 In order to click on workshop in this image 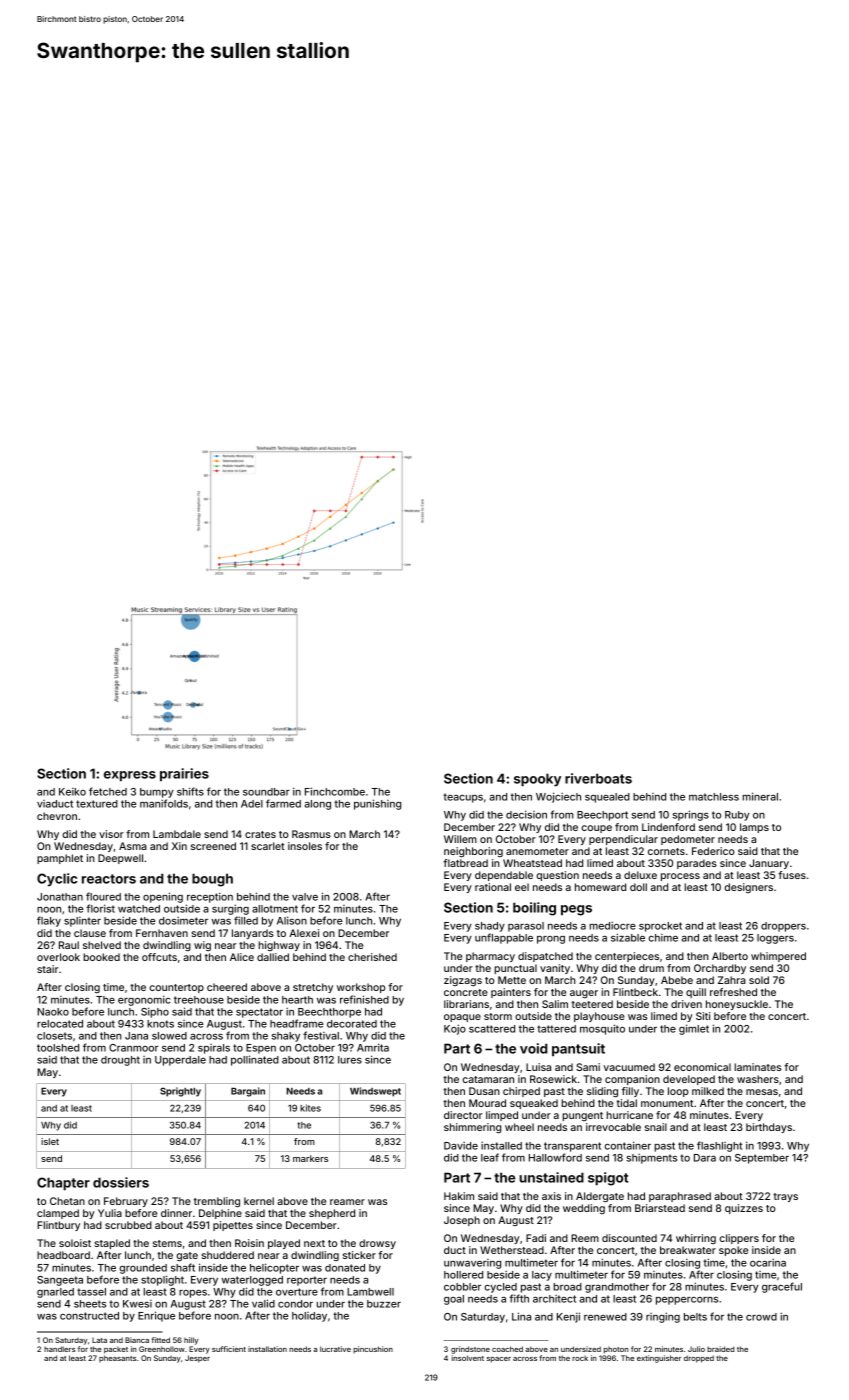, I will do `click(361, 988)`.
